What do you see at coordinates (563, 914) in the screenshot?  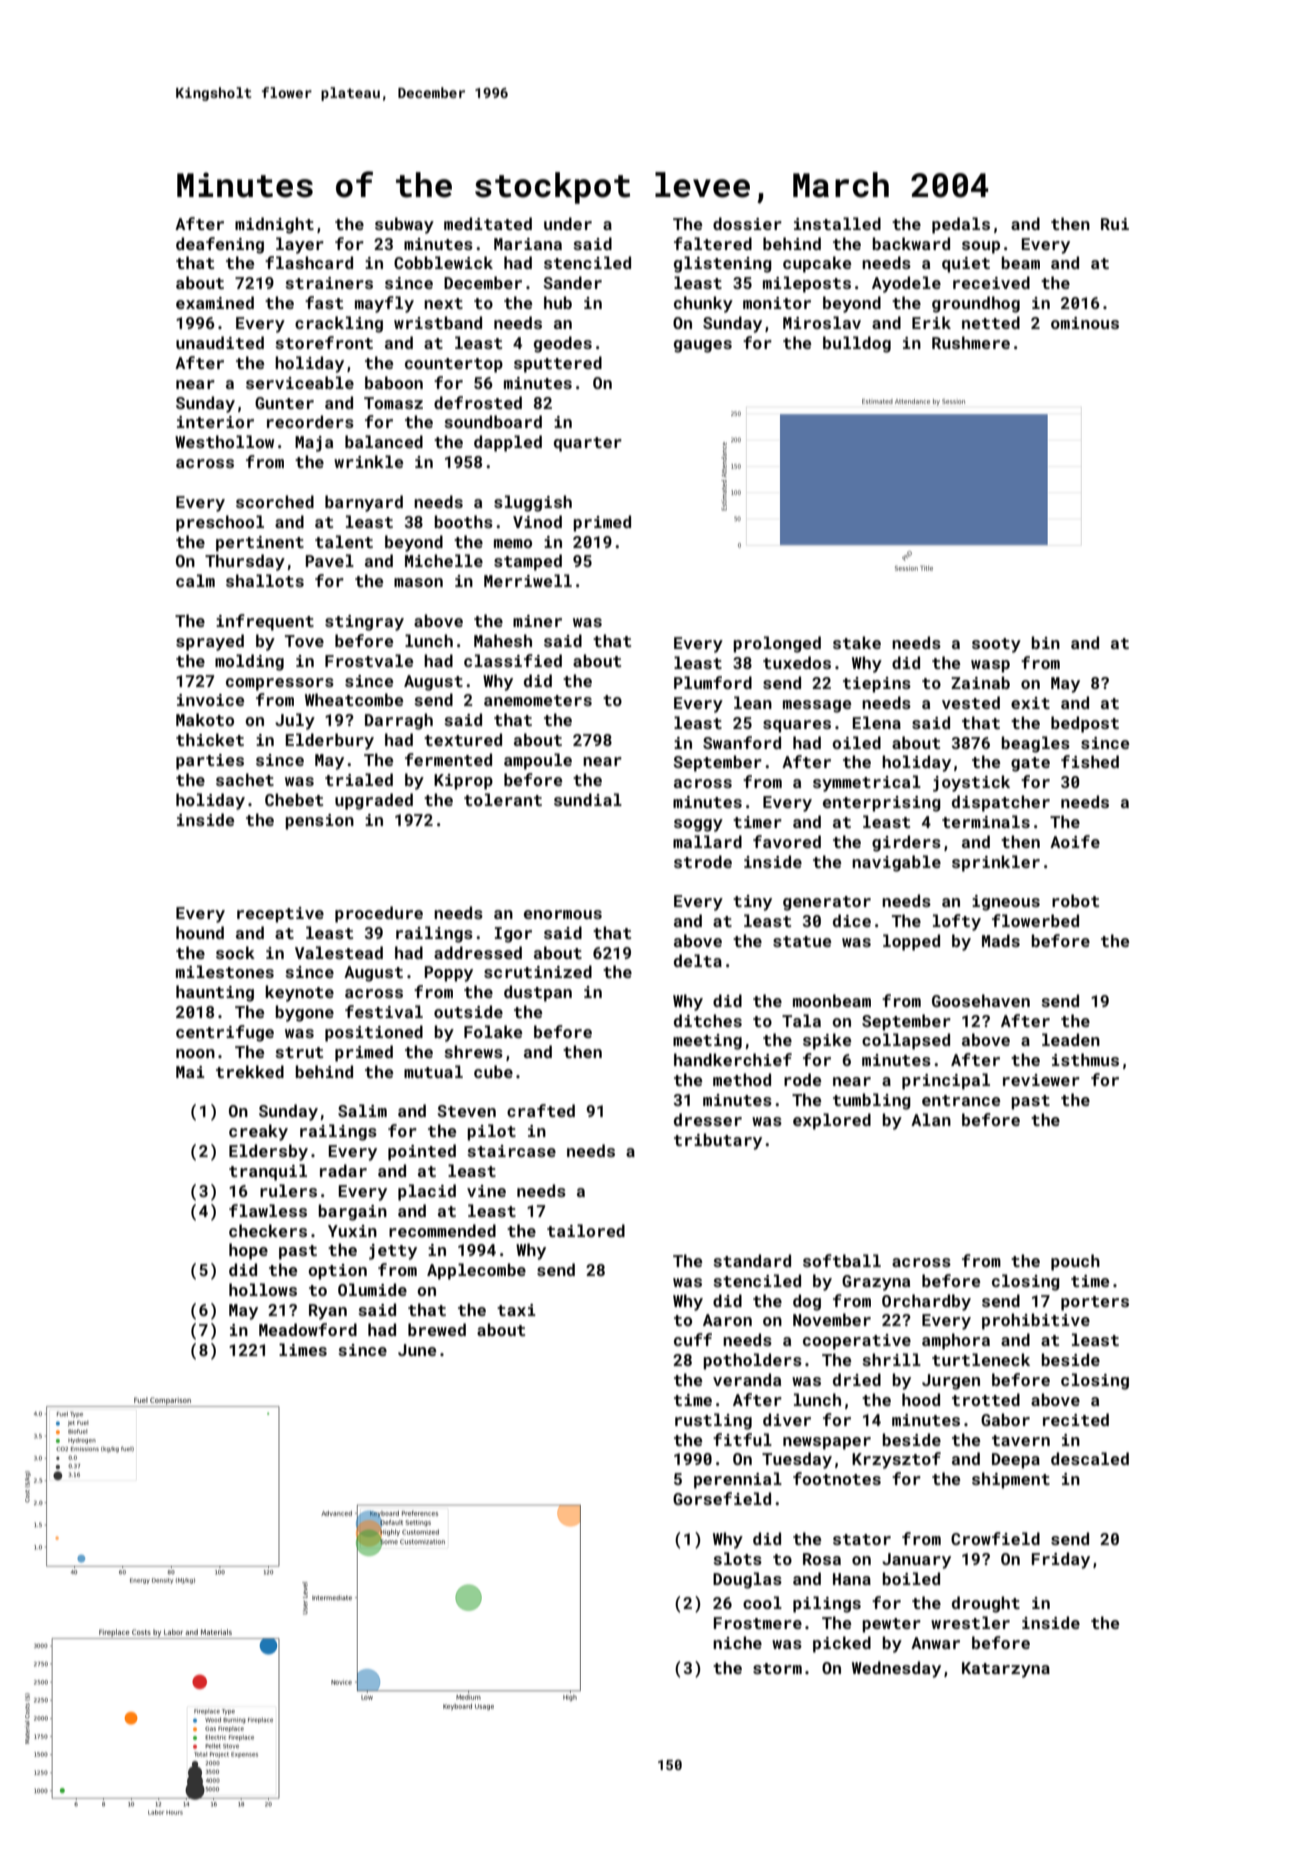 I see `enormous` at bounding box center [563, 914].
